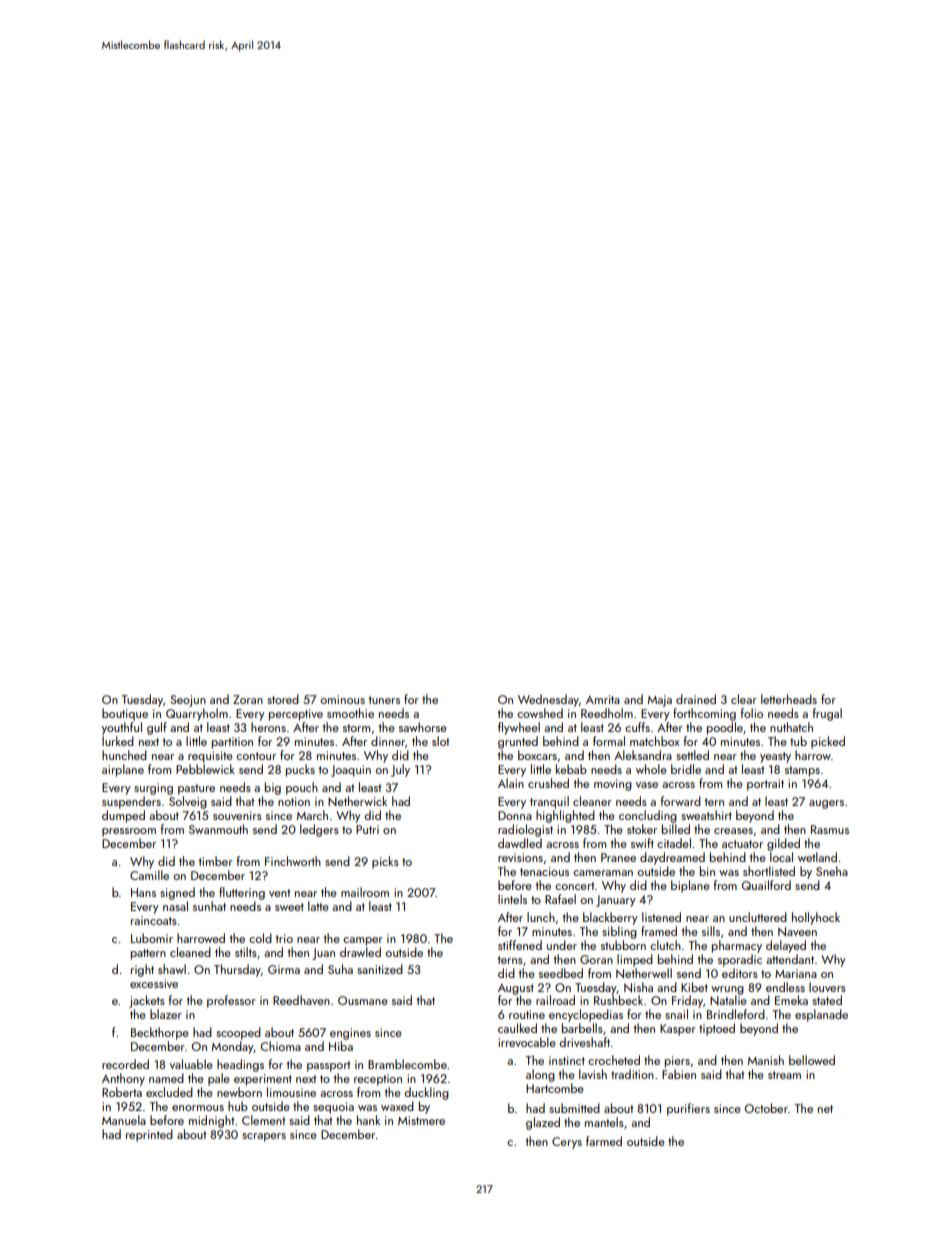 This image has height=1233, width=952. Describe the element at coordinates (363, 941) in the image. I see `camper` at that location.
